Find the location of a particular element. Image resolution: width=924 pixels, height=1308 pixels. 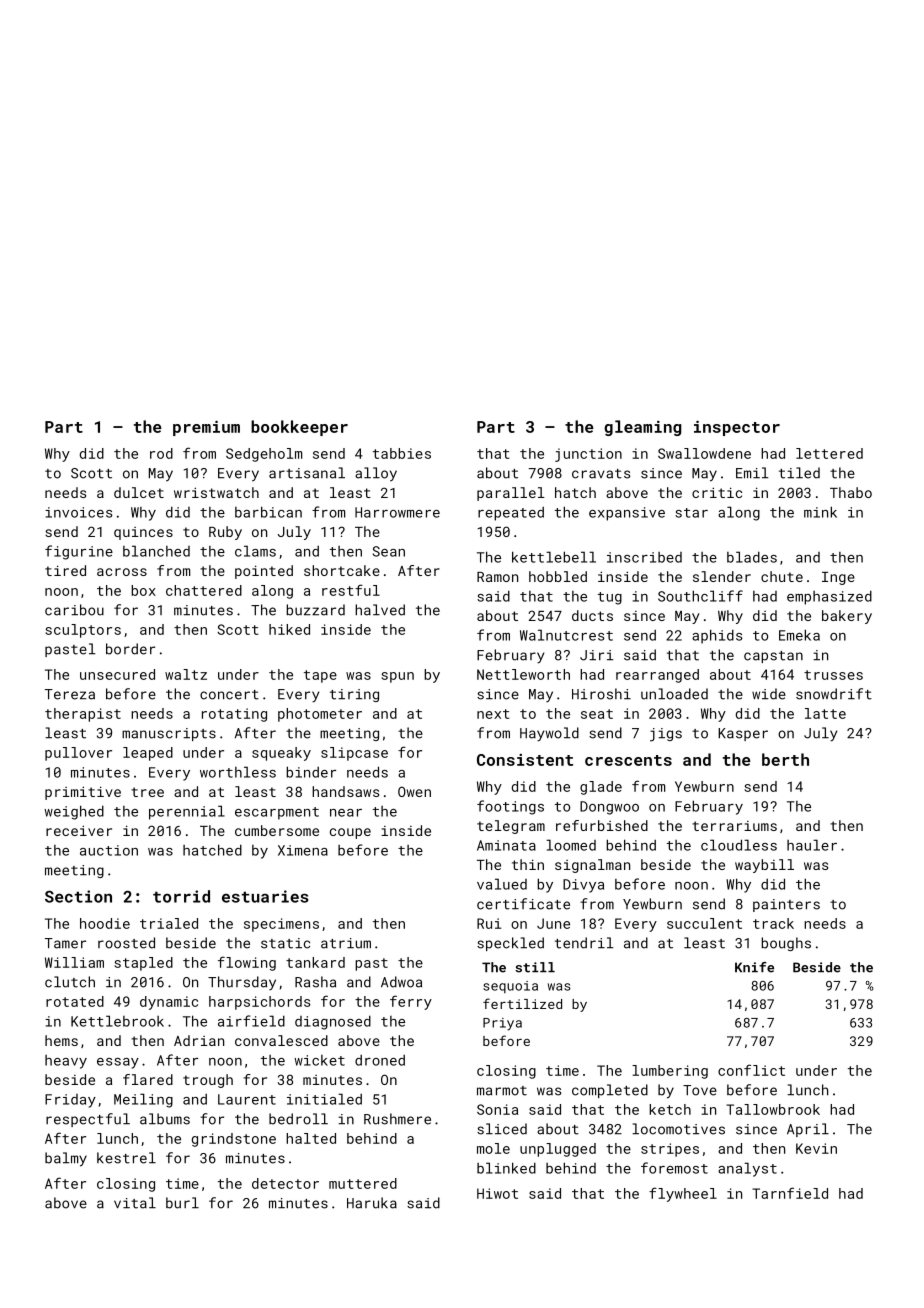

Swallowdene is located at coordinates (704, 453).
